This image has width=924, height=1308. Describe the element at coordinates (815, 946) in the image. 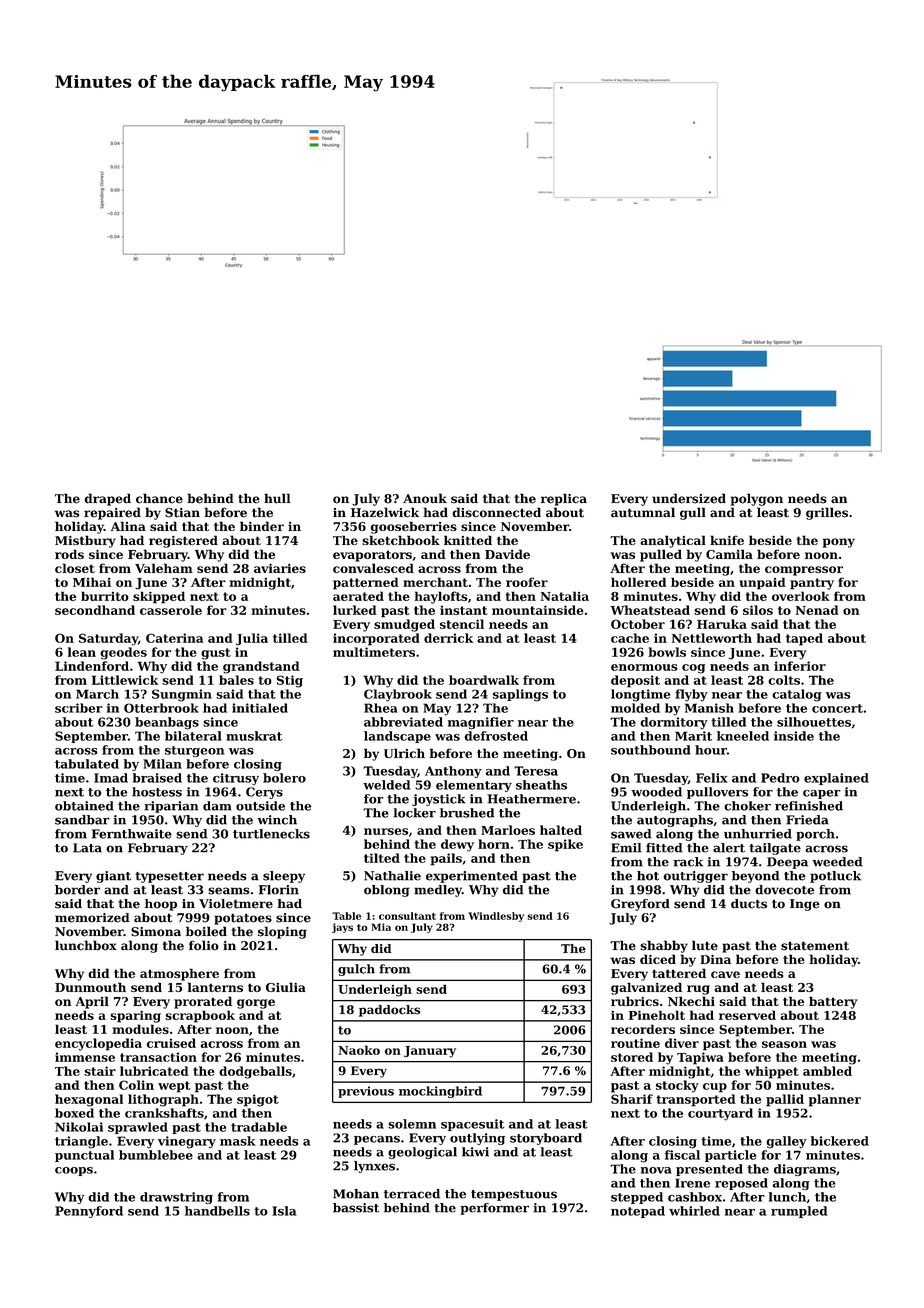

I see `statement` at that location.
